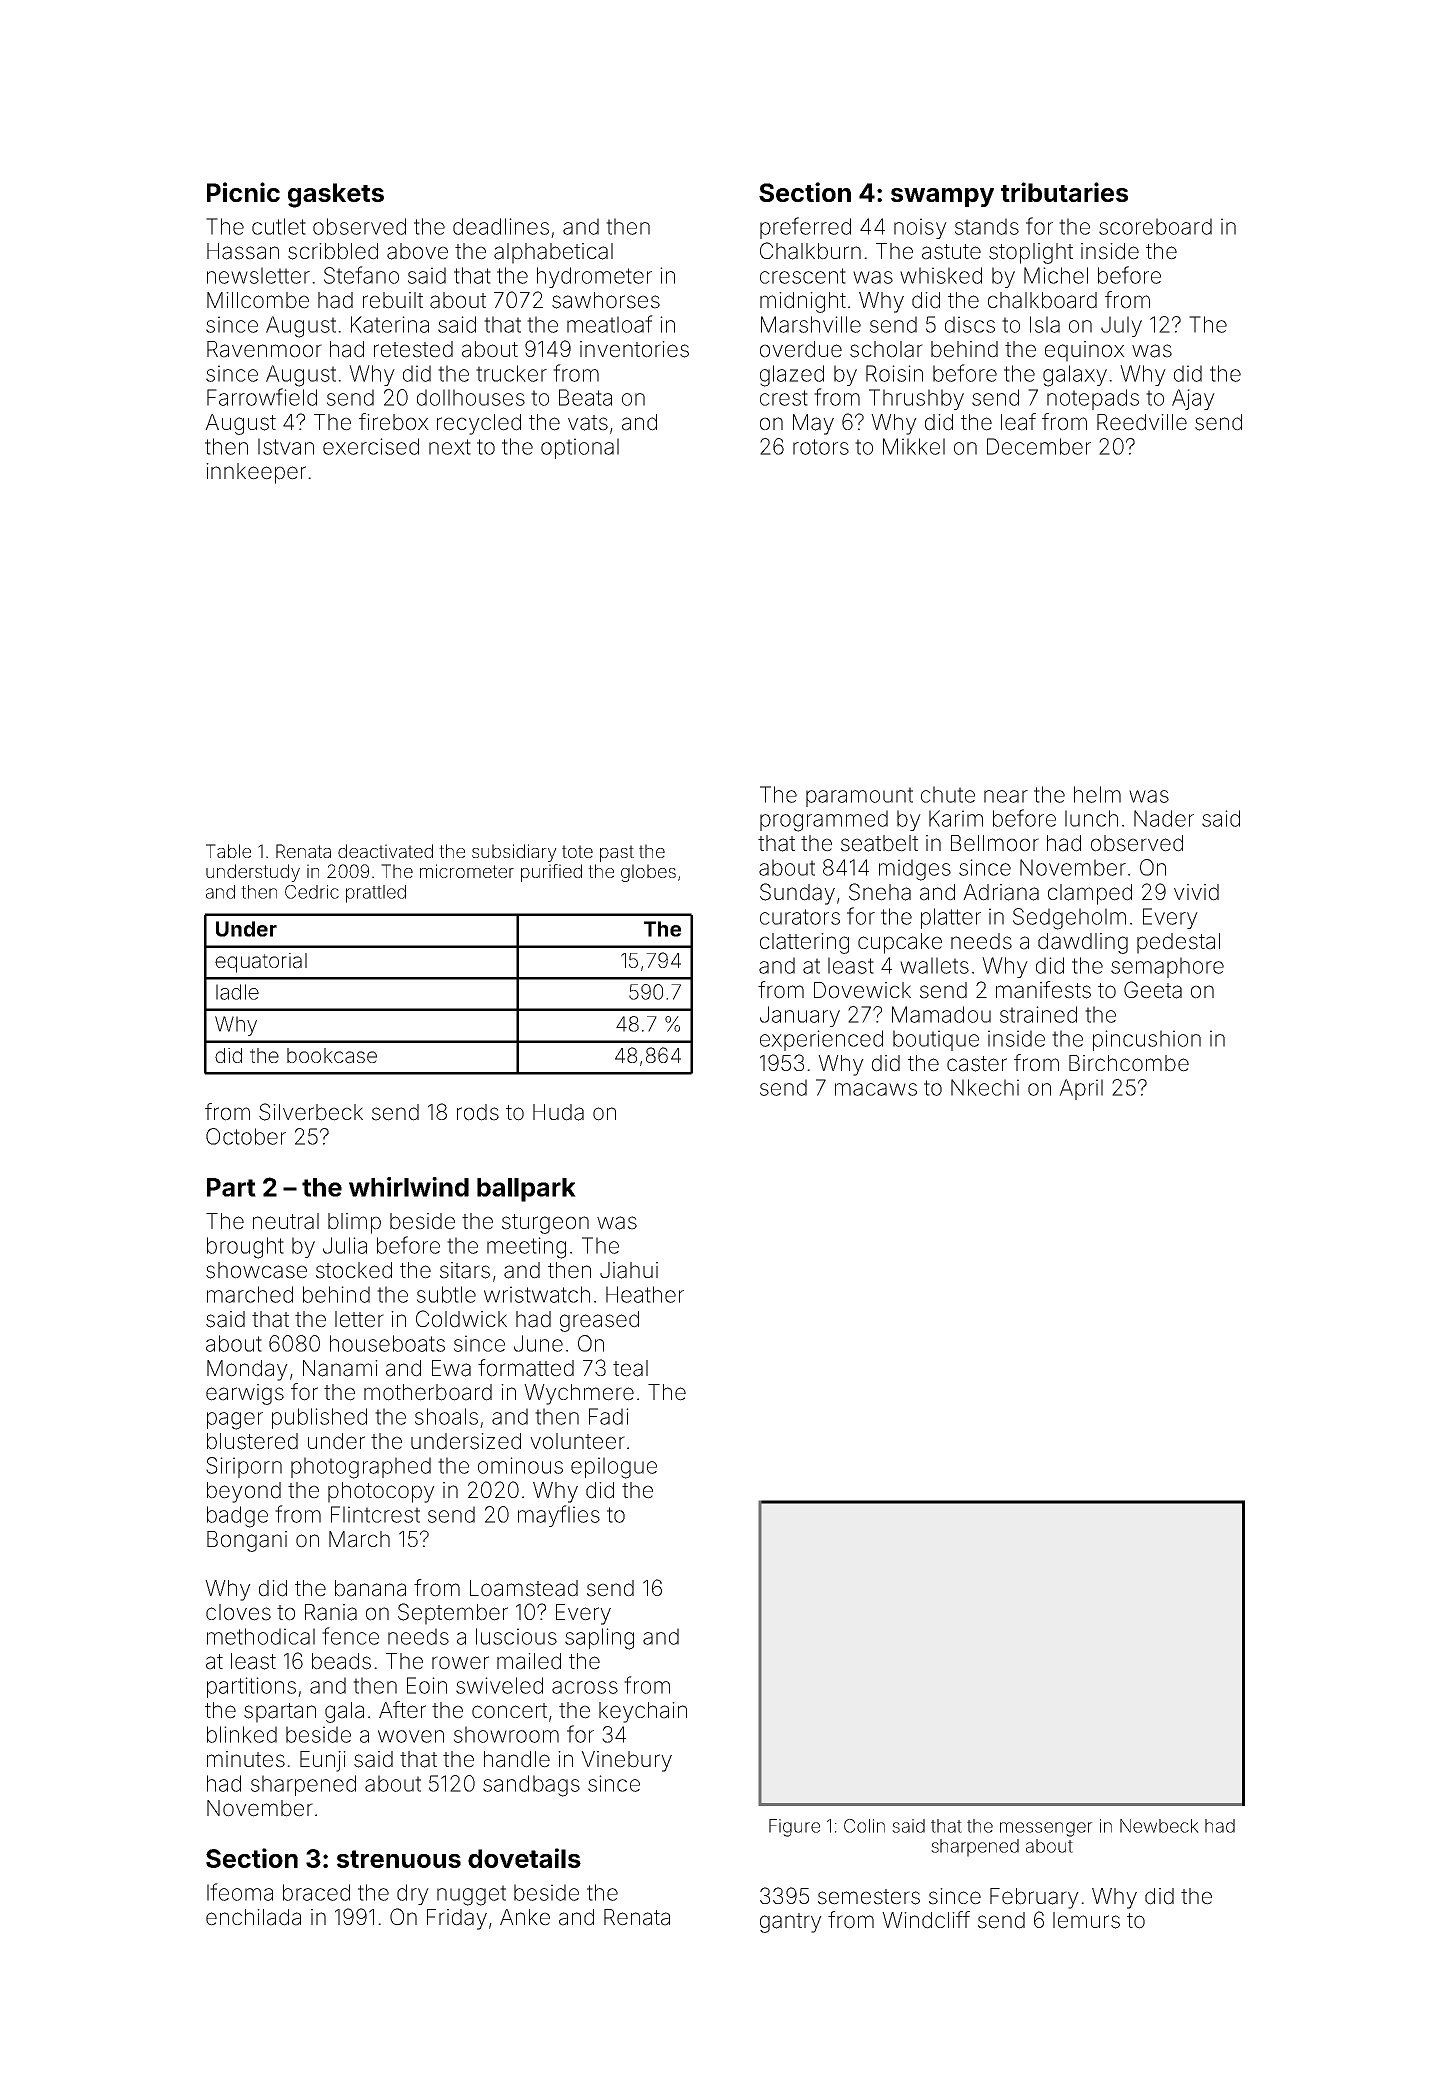  Describe the element at coordinates (1081, 1089) in the screenshot. I see `April` at that location.
